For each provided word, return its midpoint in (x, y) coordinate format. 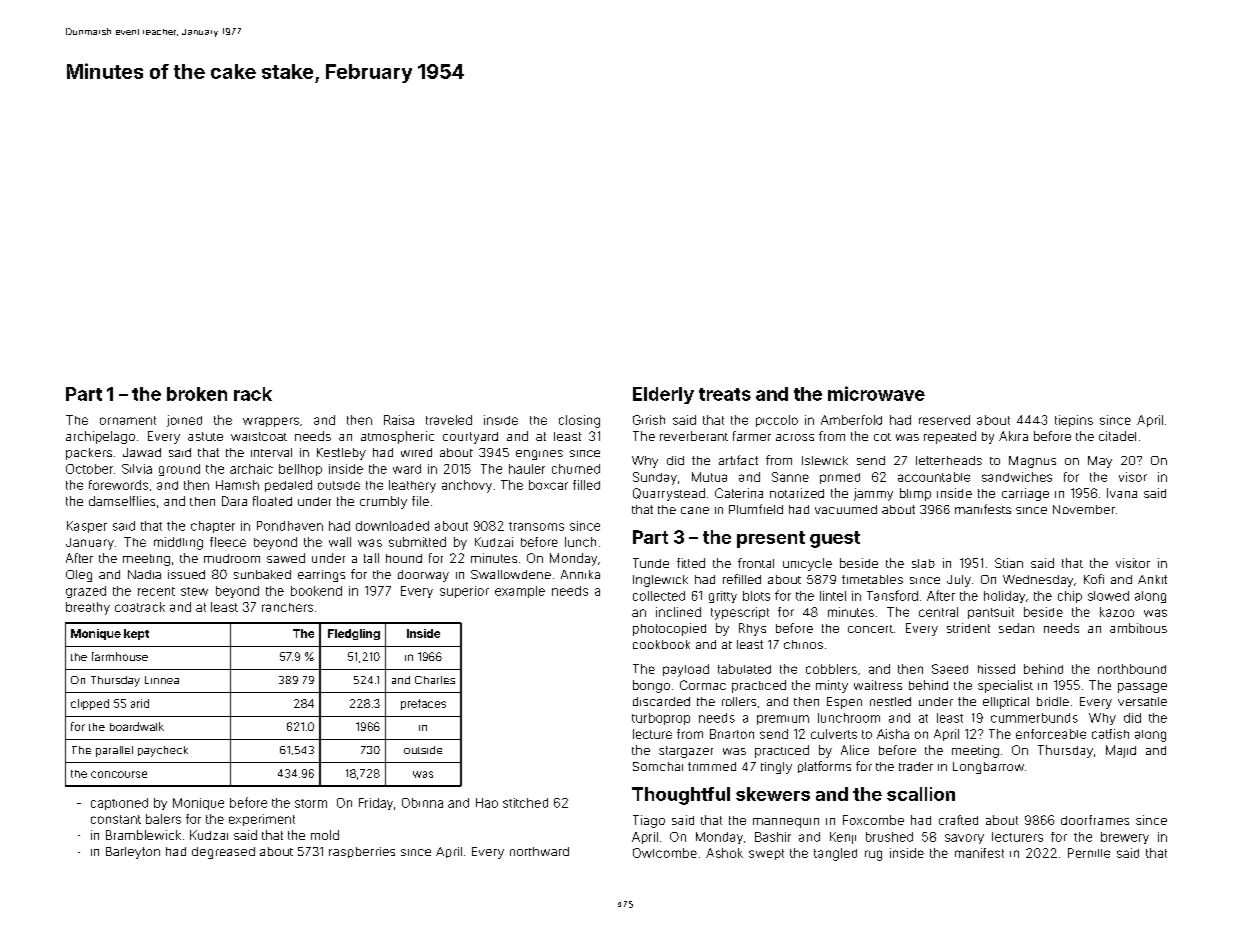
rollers (739, 701)
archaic (251, 469)
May (1100, 462)
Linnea (162, 680)
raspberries (362, 852)
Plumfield (756, 509)
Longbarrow (988, 768)
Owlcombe (665, 853)
